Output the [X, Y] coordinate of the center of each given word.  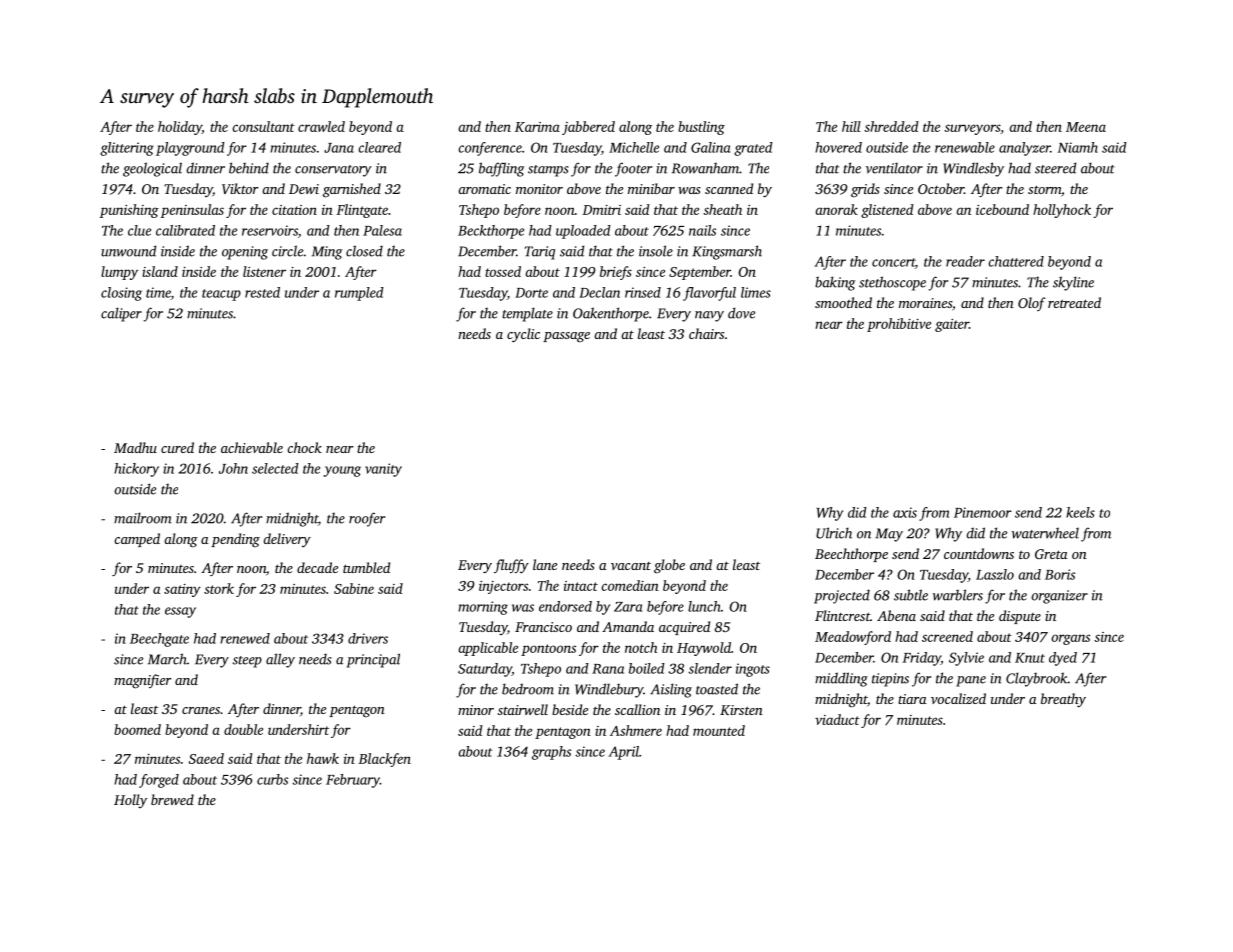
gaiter [952, 325]
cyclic [523, 335]
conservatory [333, 171]
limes [756, 292]
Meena [1086, 127]
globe [669, 566]
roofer [367, 519]
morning [483, 608]
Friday [922, 659]
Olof [1031, 304]
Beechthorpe [851, 555]
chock [304, 447]
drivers [368, 638]
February [353, 781]
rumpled [359, 294]
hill [851, 126]
